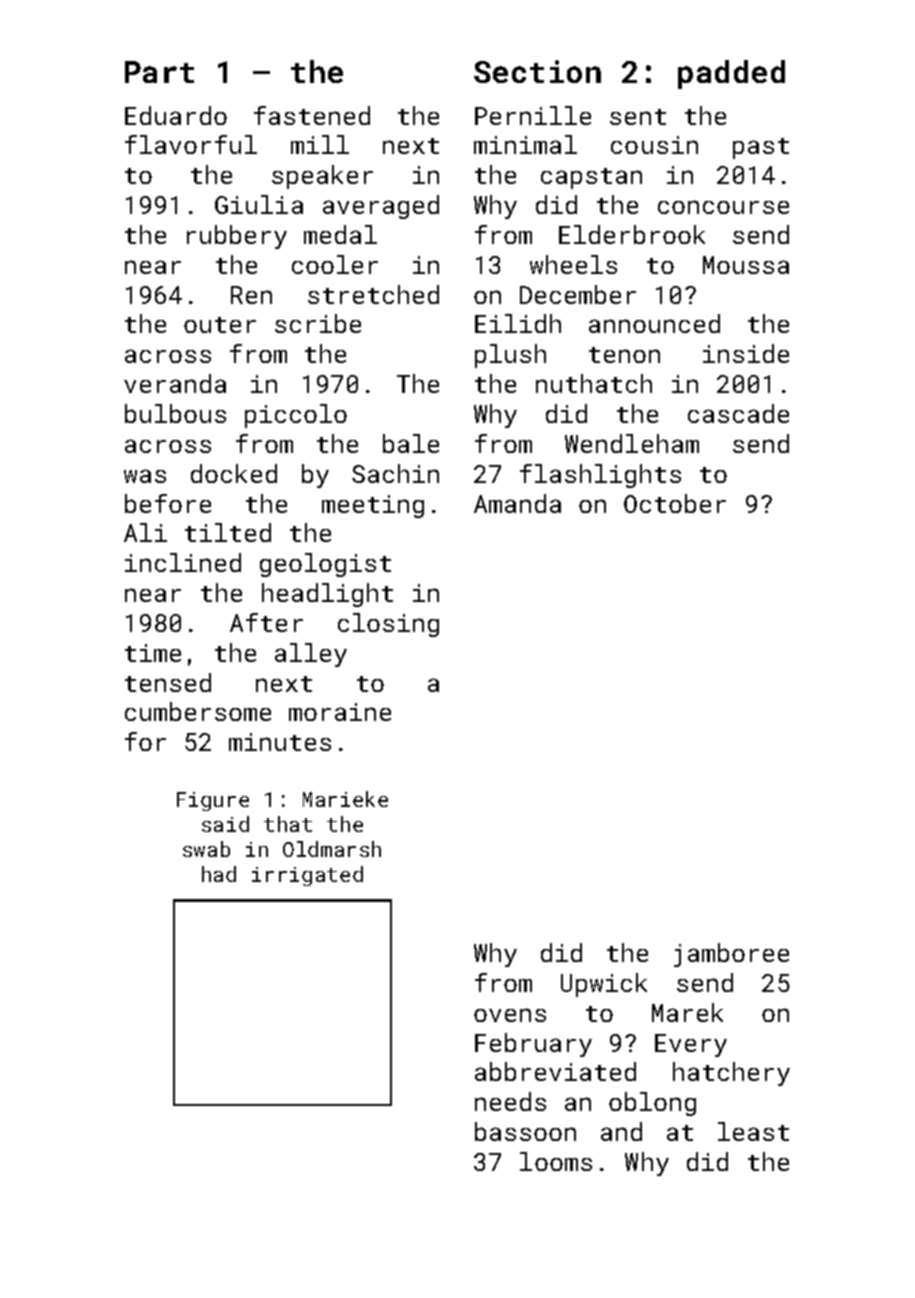  What do you see at coordinates (731, 1074) in the image?
I see `hatchery` at bounding box center [731, 1074].
